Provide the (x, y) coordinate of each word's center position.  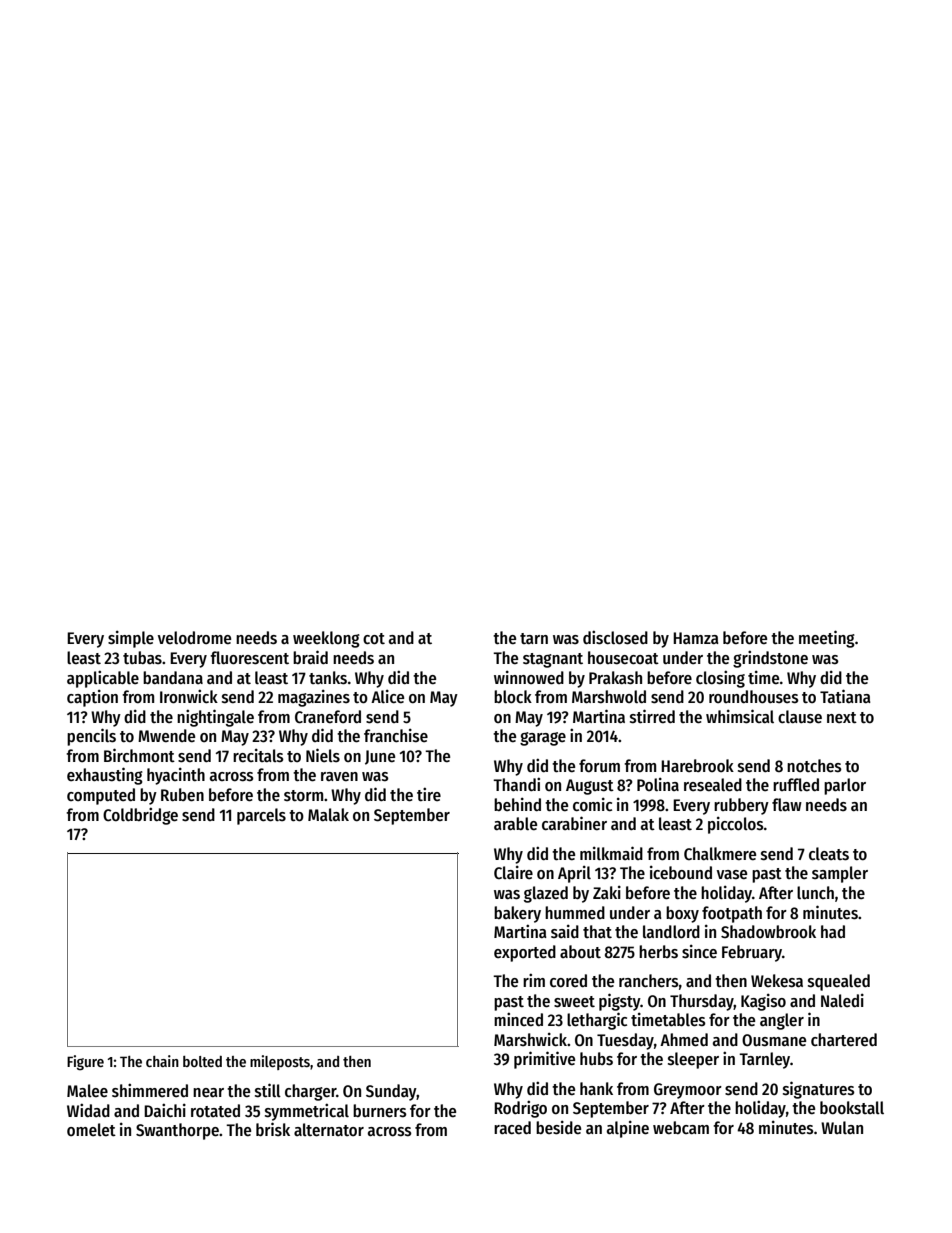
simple (131, 639)
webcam (681, 1128)
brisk (273, 1129)
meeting (827, 639)
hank (596, 1088)
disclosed (615, 637)
